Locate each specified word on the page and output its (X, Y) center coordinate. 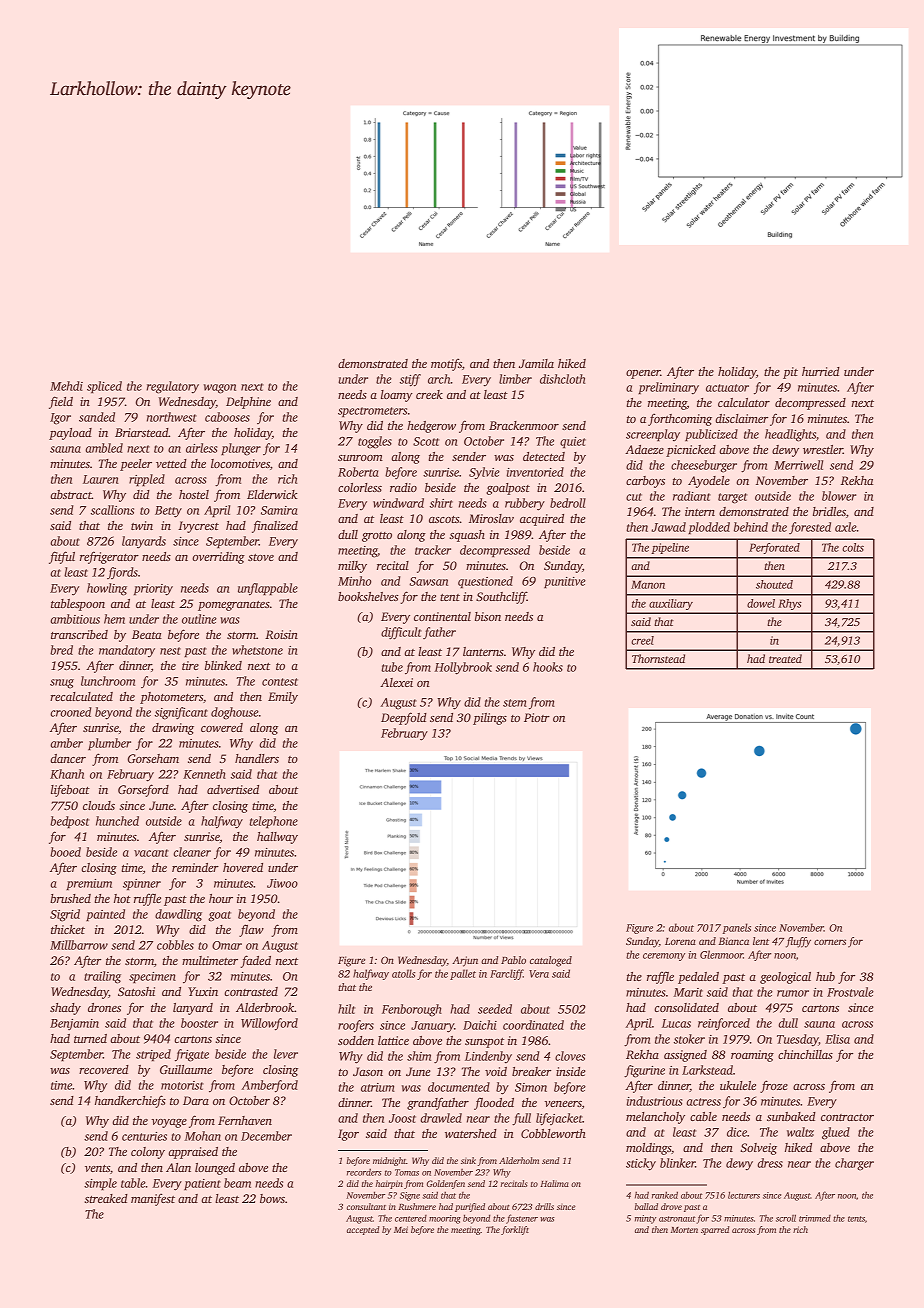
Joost (402, 1118)
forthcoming (680, 419)
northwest (172, 417)
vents (97, 1168)
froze (774, 1086)
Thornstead (658, 658)
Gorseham (153, 758)
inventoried (535, 472)
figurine (644, 1071)
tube (392, 667)
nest (170, 651)
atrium (378, 1087)
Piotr (537, 717)
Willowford (269, 1024)
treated (785, 658)
